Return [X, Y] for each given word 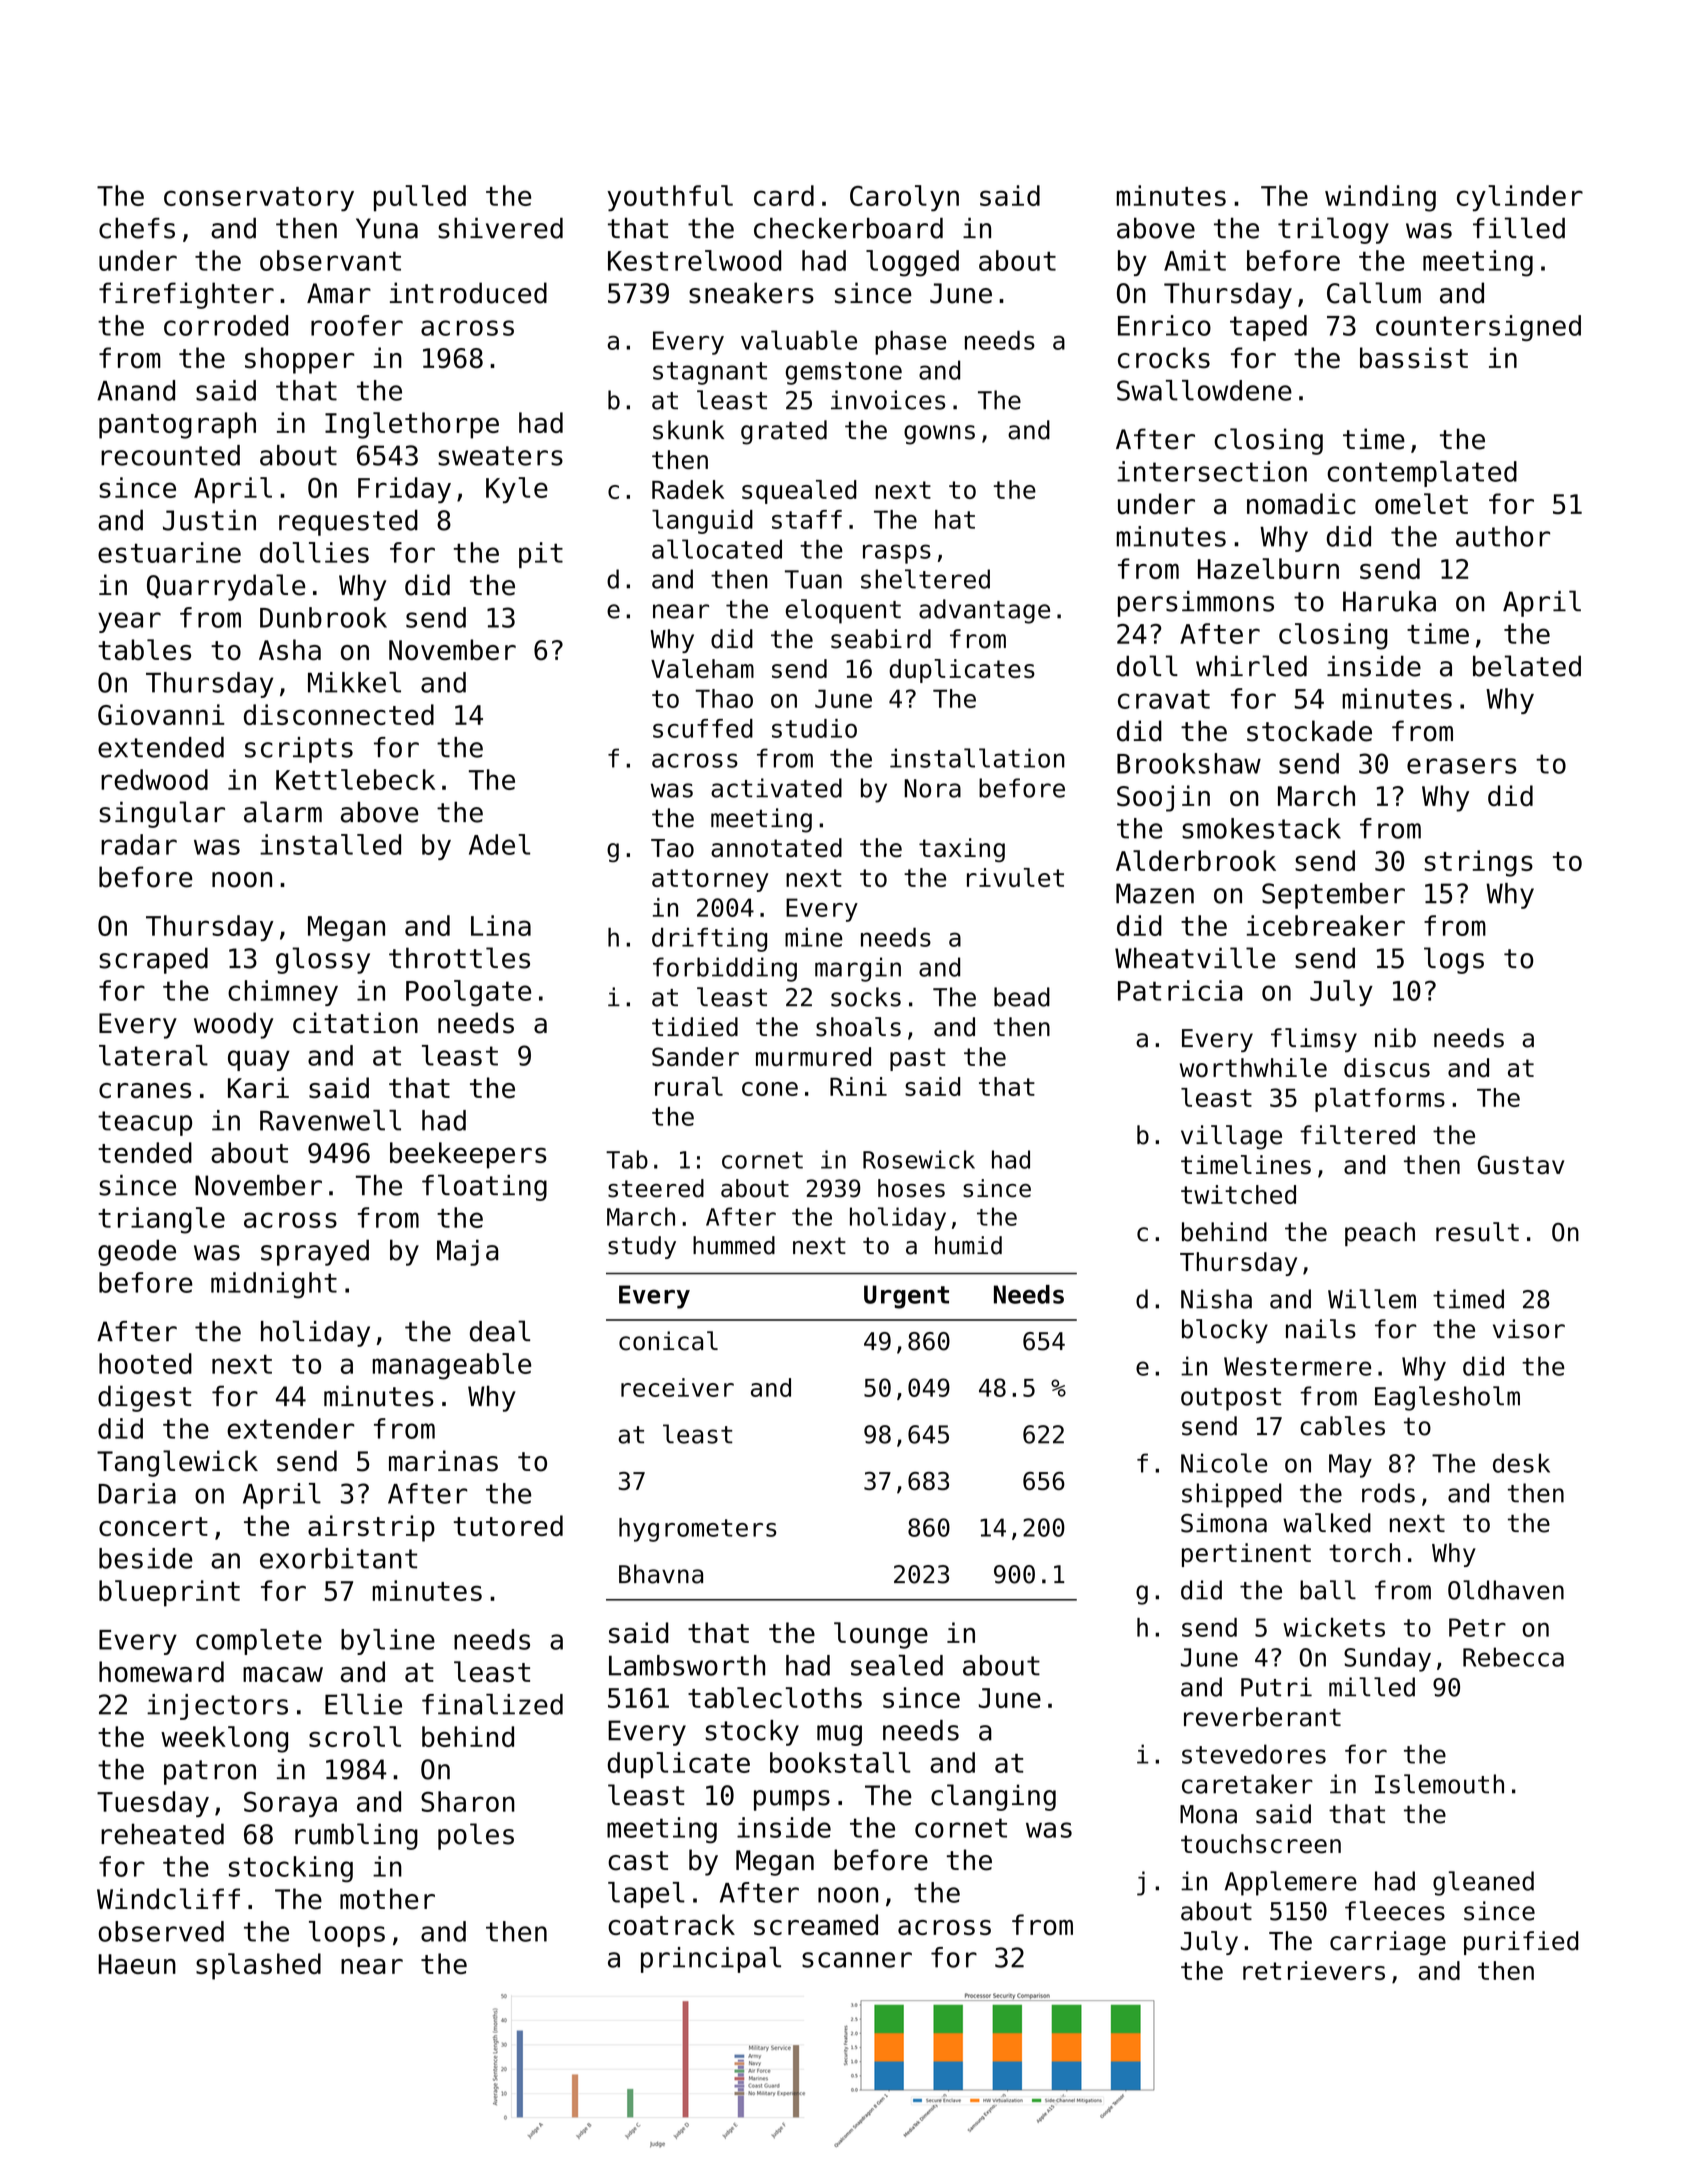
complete [259, 1642]
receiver [677, 1387]
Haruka [1389, 601]
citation [355, 1023]
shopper [299, 360]
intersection [1212, 471]
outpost [1231, 1399]
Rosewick [919, 1159]
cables [1342, 1426]
